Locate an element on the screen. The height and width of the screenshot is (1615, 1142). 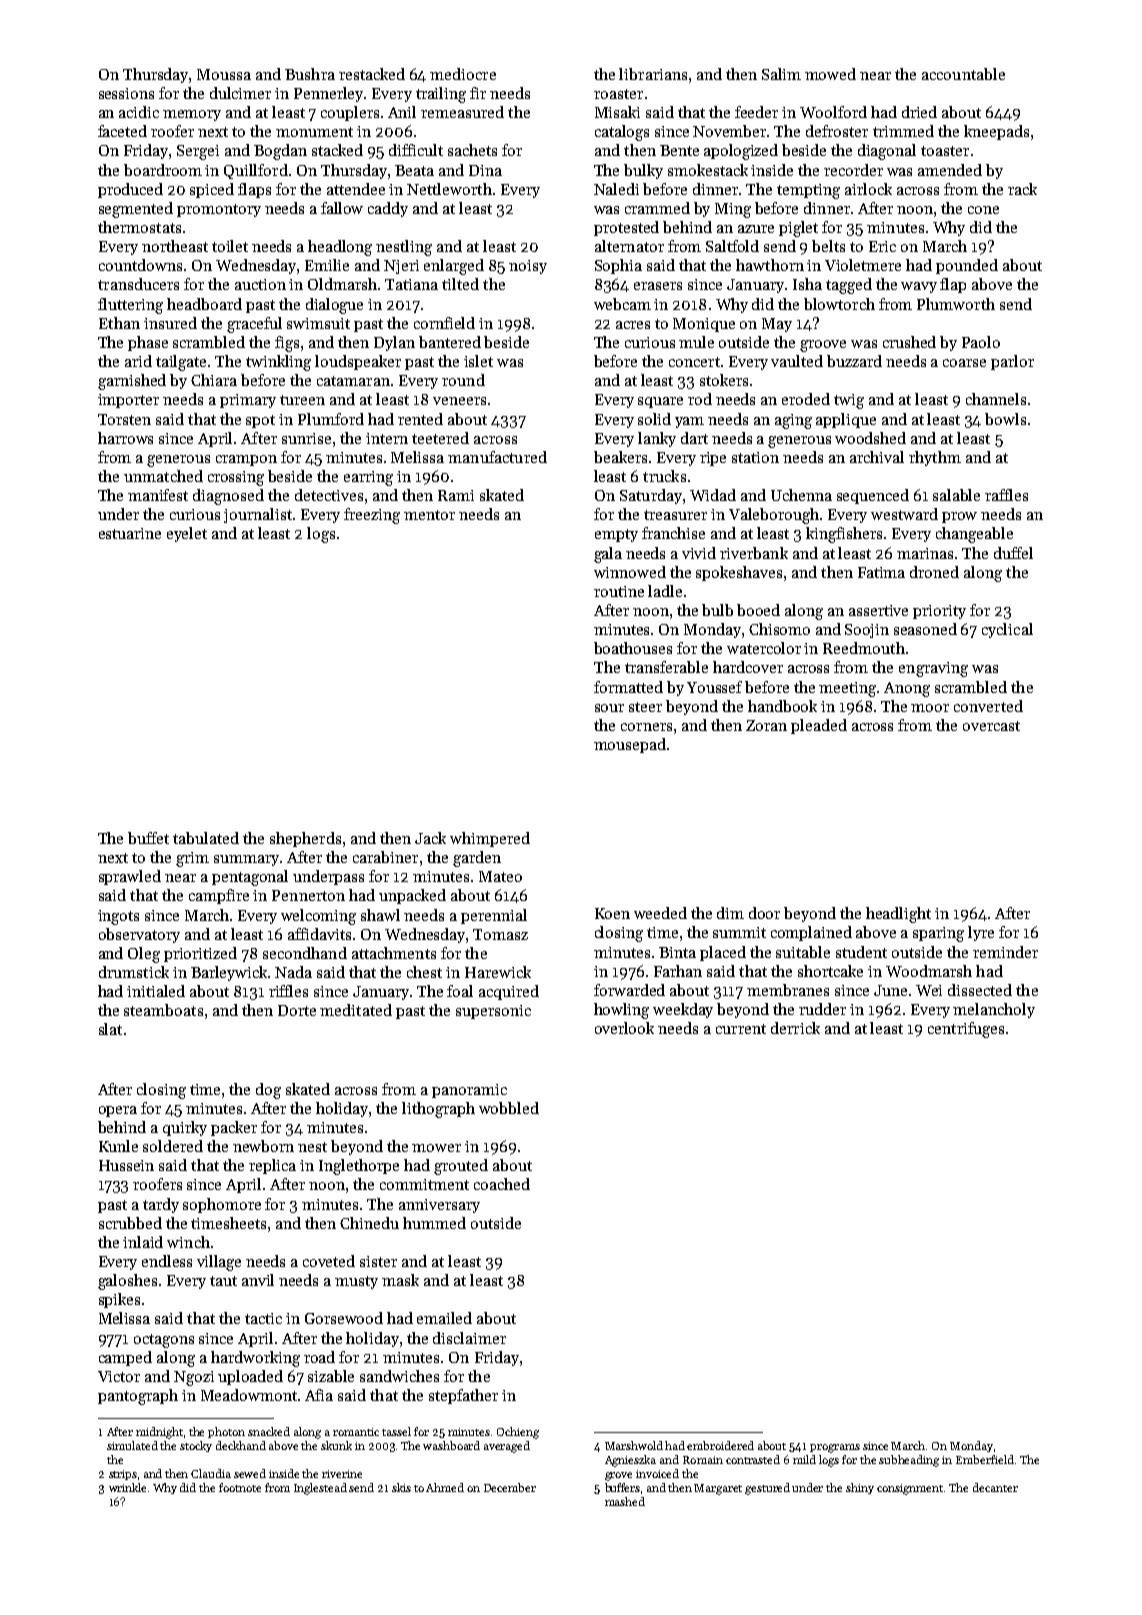
bantered is located at coordinates (450, 342).
